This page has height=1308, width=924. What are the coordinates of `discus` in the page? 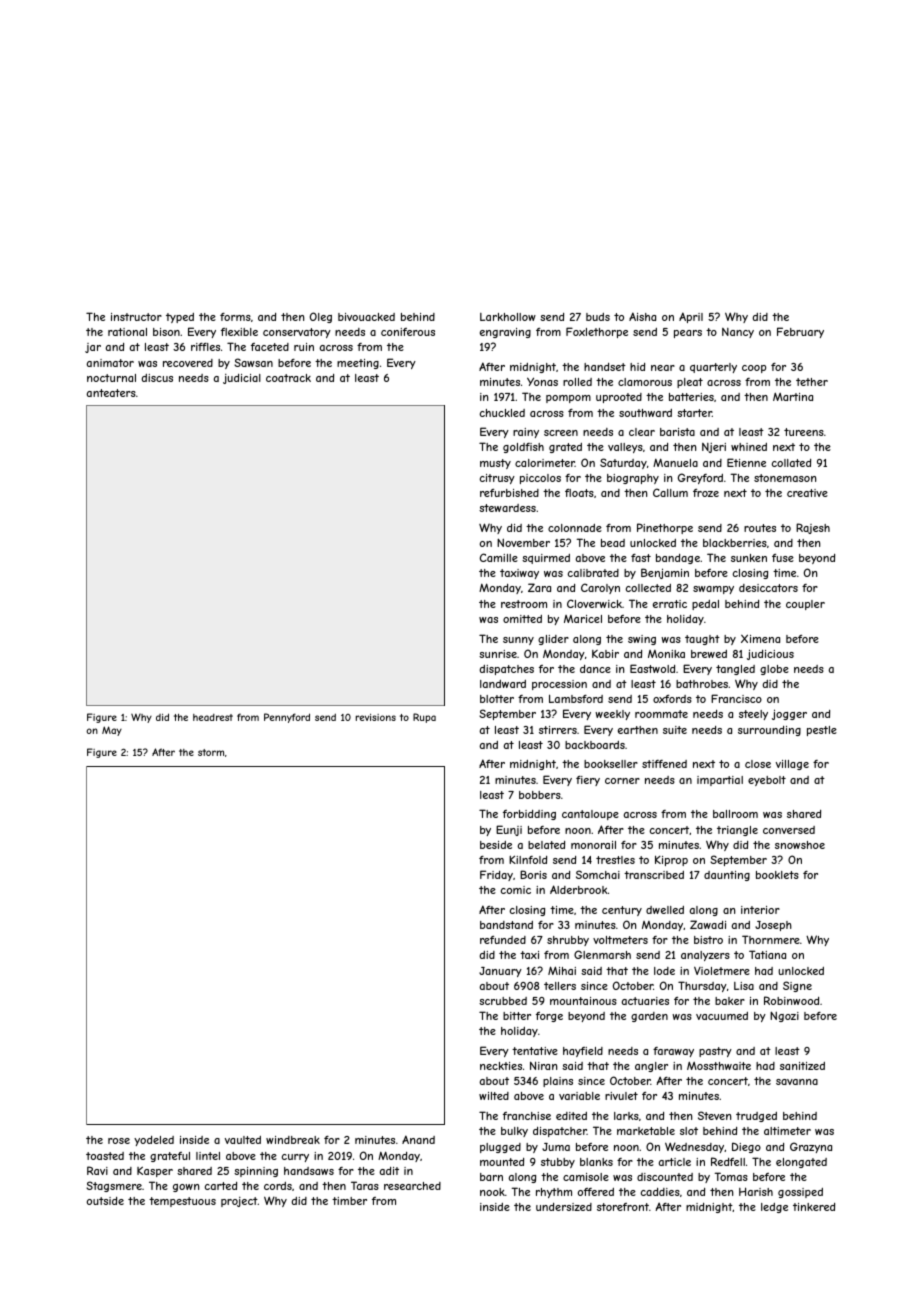 It's located at (157, 378).
